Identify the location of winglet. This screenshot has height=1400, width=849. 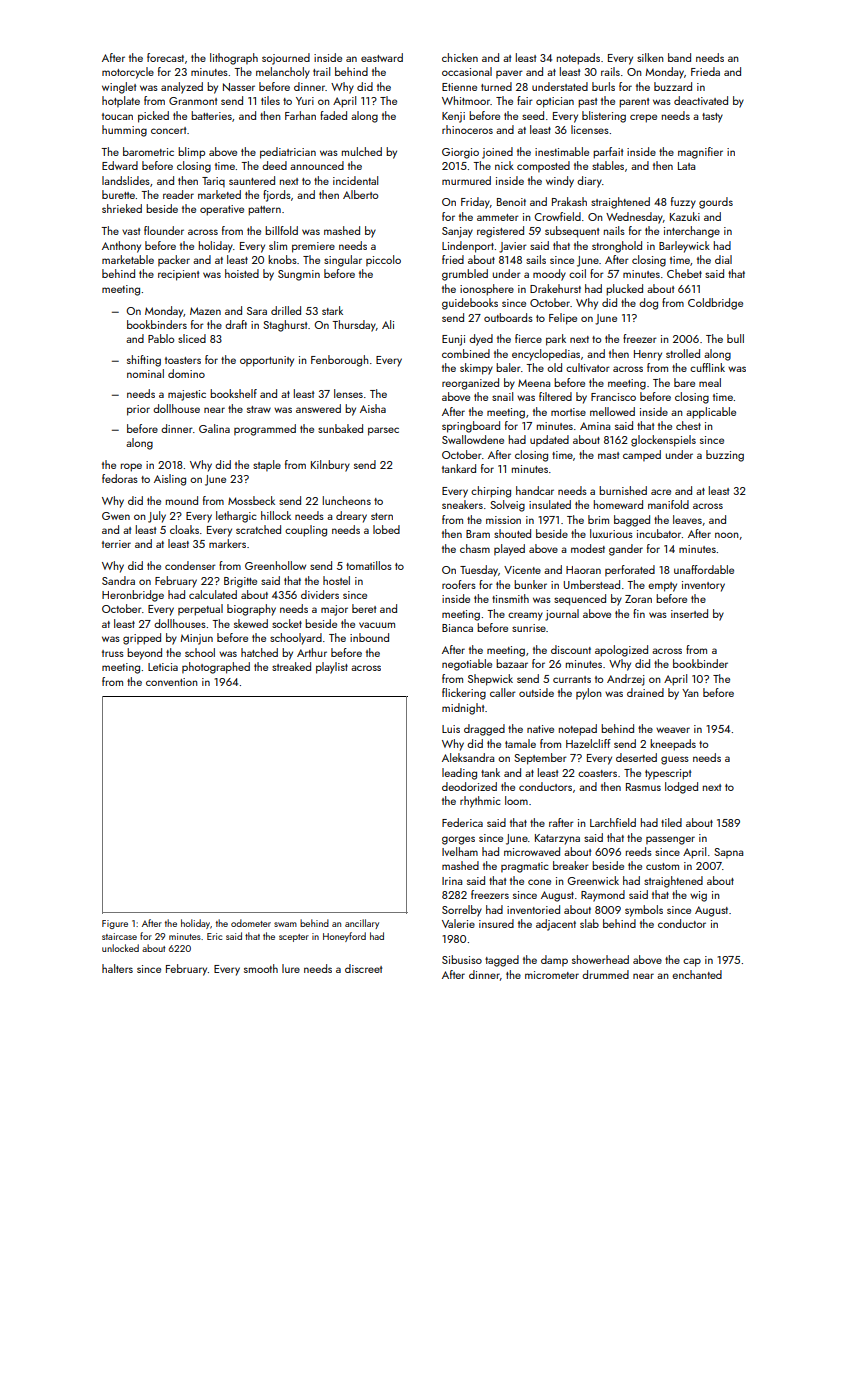
(119, 88).
